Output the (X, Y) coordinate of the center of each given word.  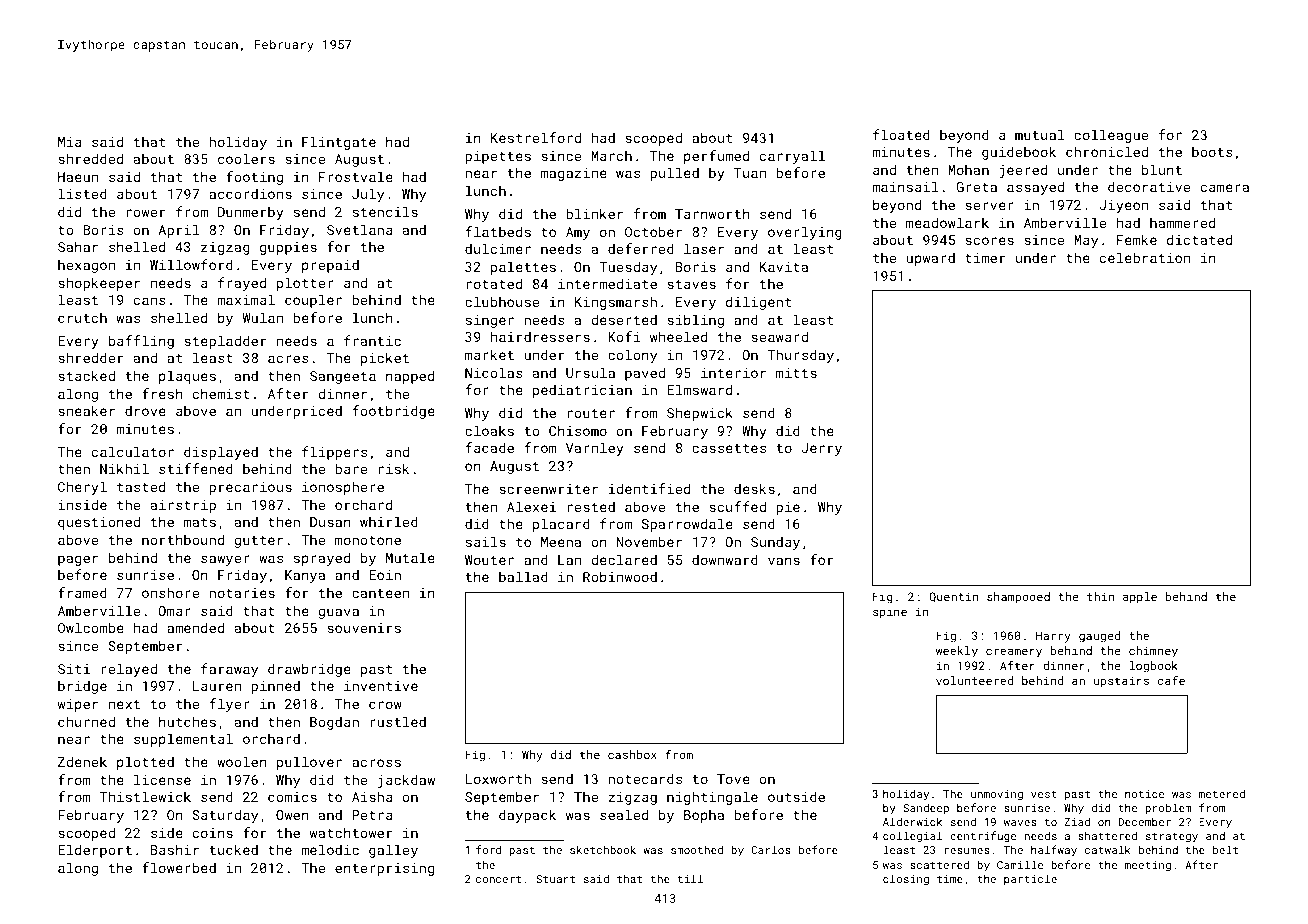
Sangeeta (343, 377)
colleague (1111, 136)
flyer (229, 705)
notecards (645, 778)
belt (1225, 849)
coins (213, 833)
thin (1100, 596)
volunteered (974, 680)
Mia (70, 142)
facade (489, 447)
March (612, 155)
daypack (527, 816)
